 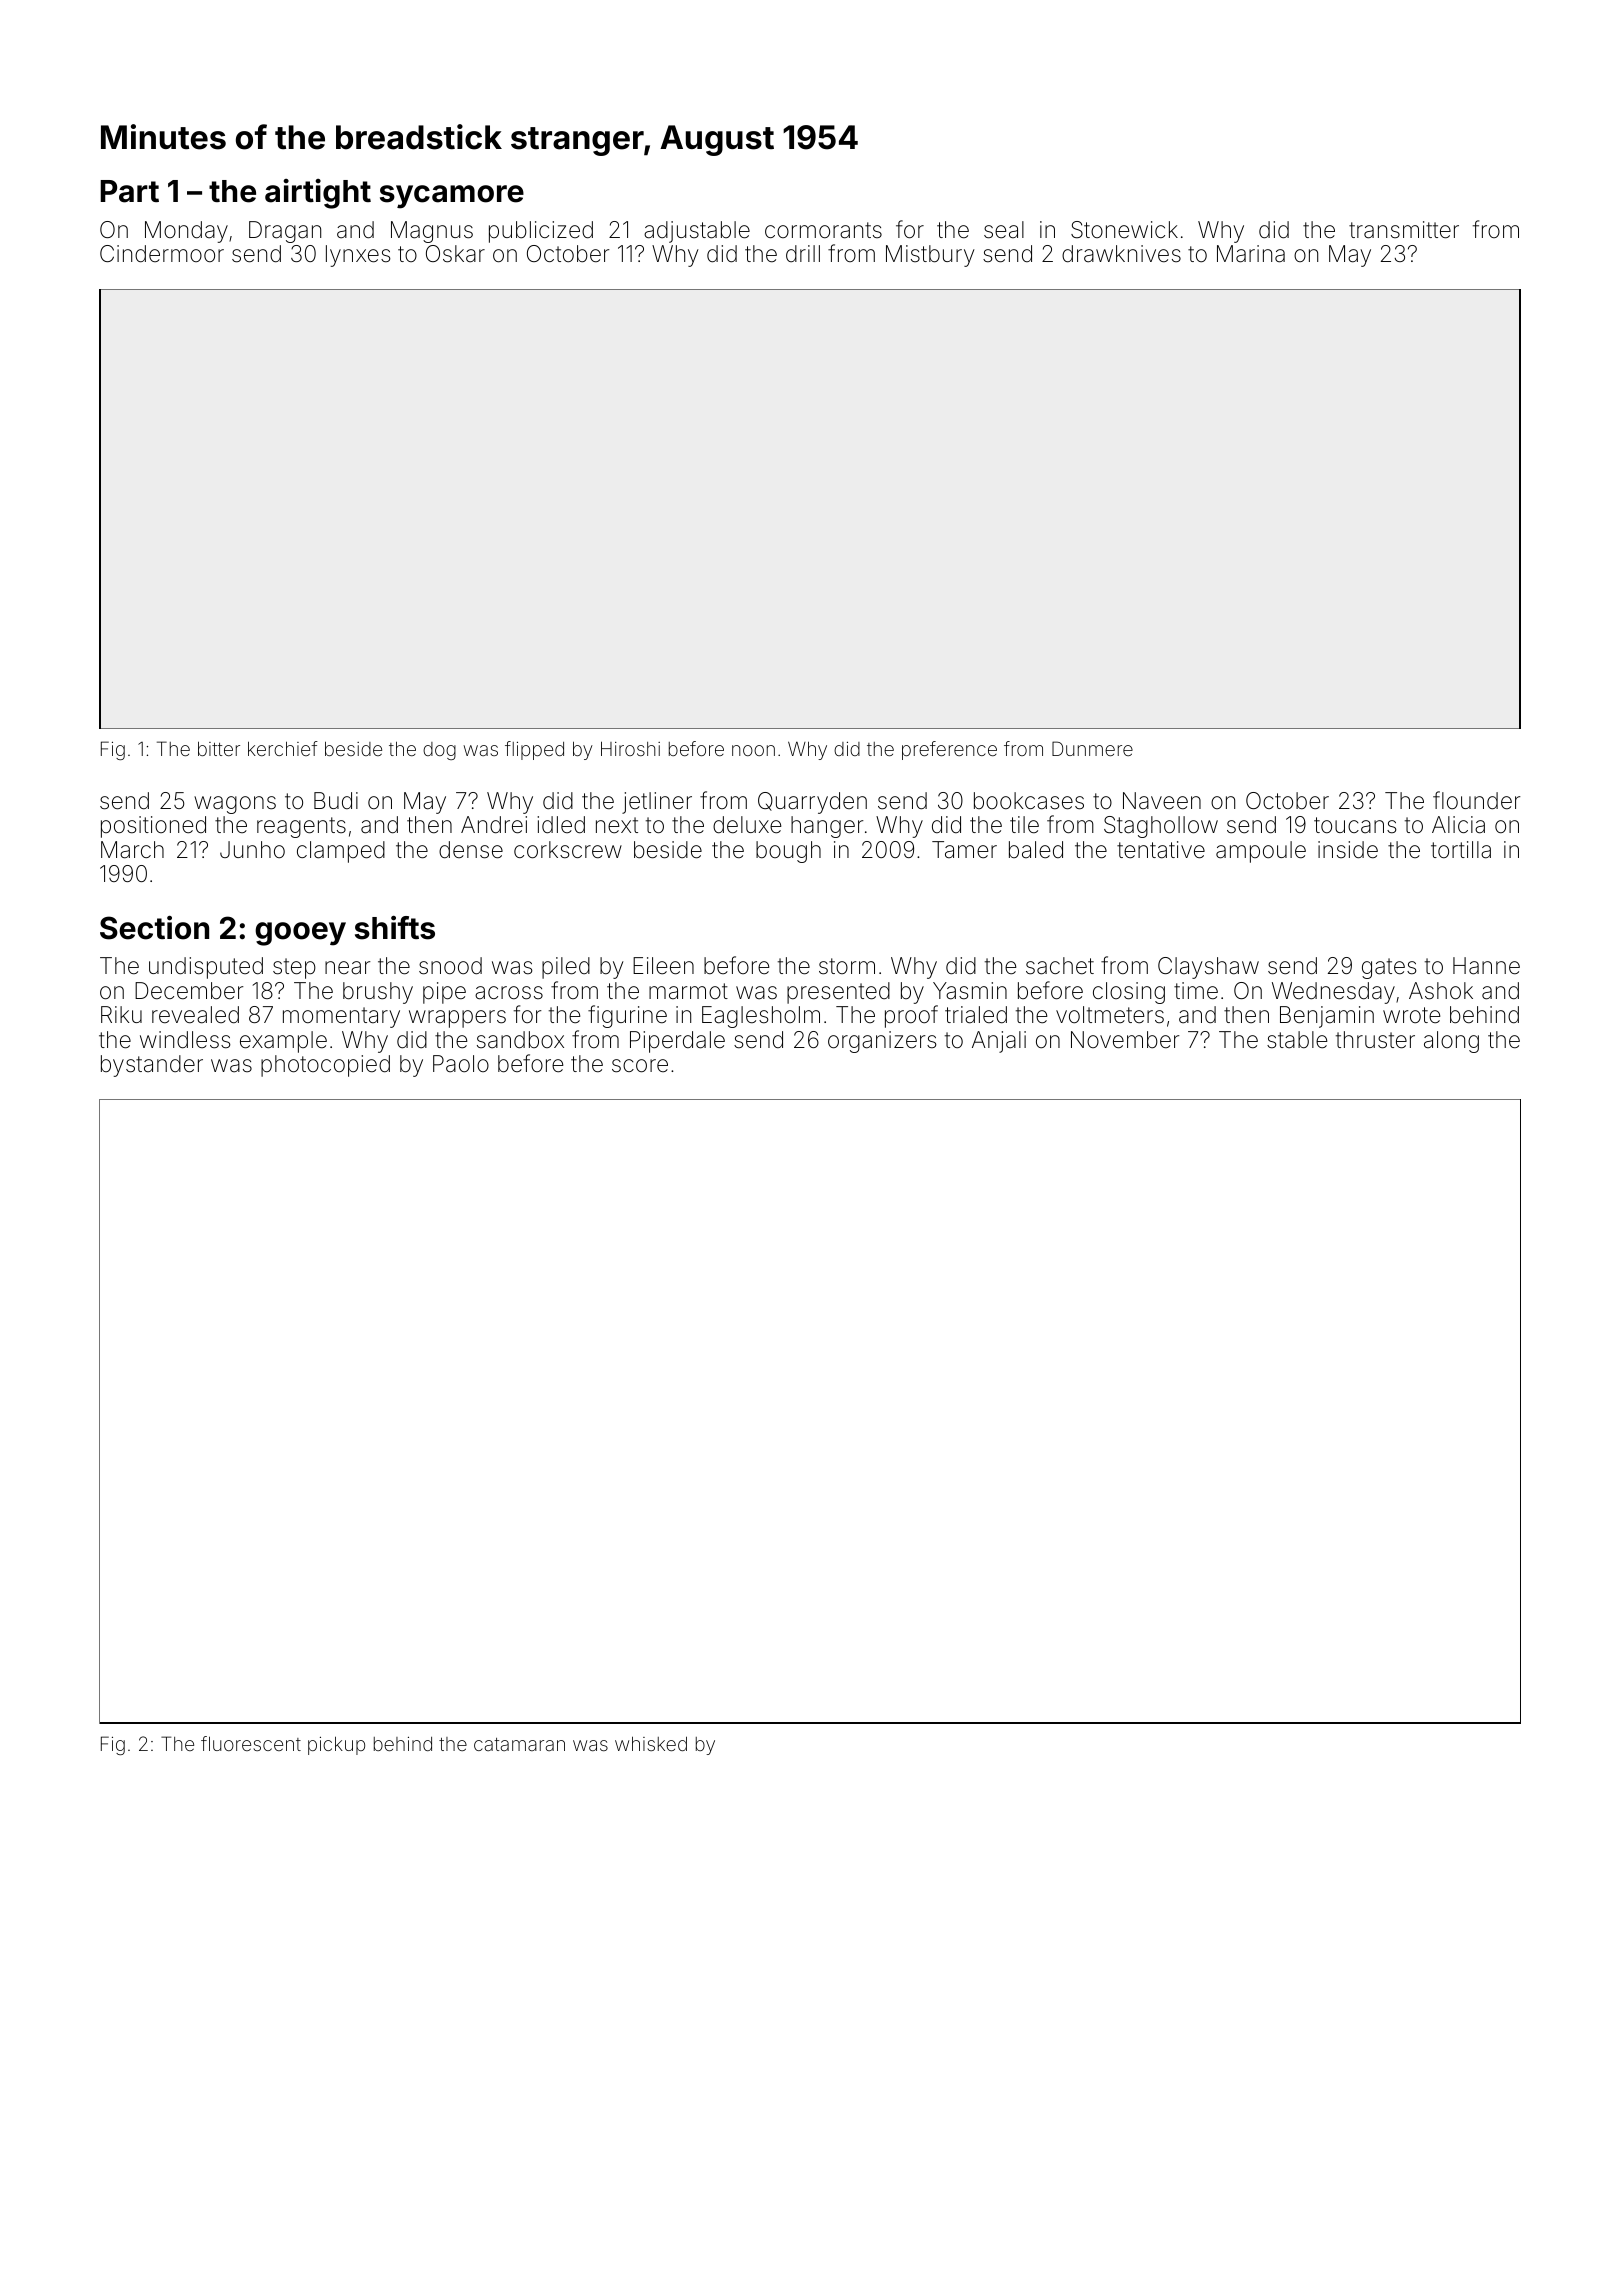 I want to click on fluorescent, so click(x=251, y=1743).
